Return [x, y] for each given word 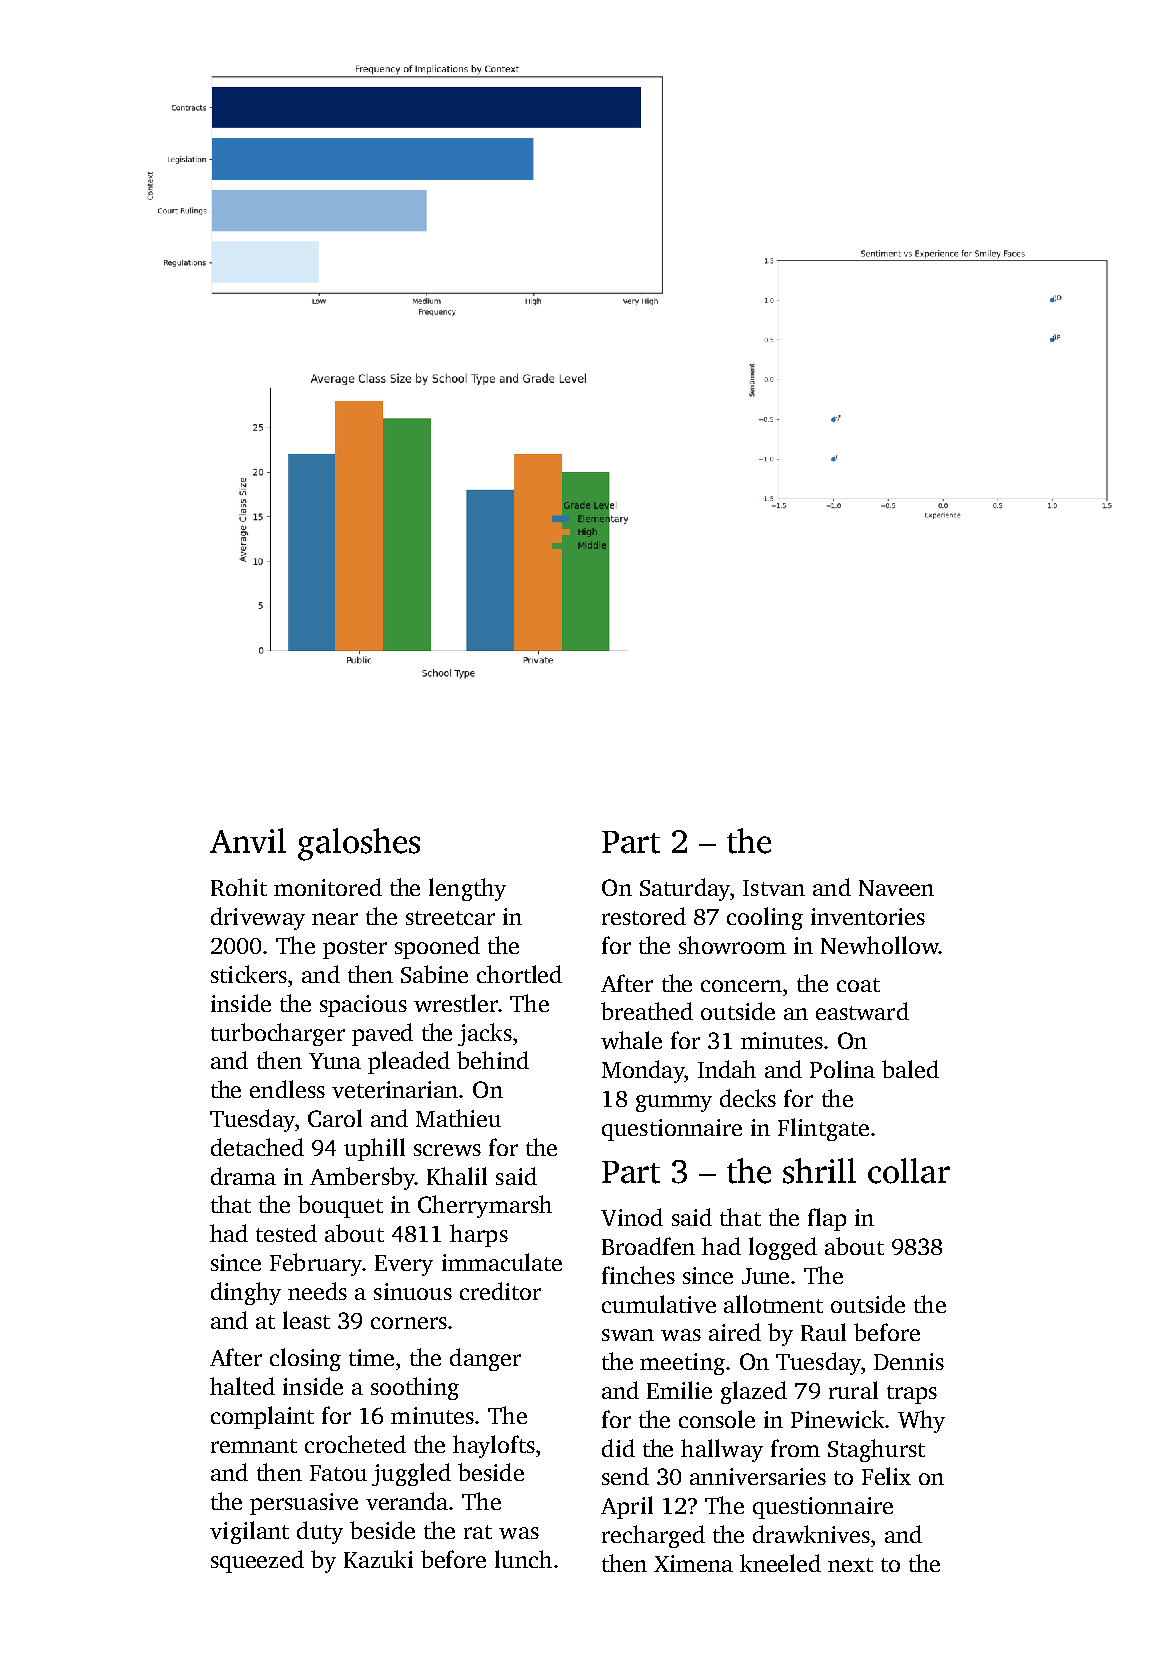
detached [257, 1147]
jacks [485, 1034]
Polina [842, 1069]
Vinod [632, 1217]
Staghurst [876, 1450]
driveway [258, 918]
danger [485, 1359]
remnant [254, 1446]
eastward [862, 1011]
